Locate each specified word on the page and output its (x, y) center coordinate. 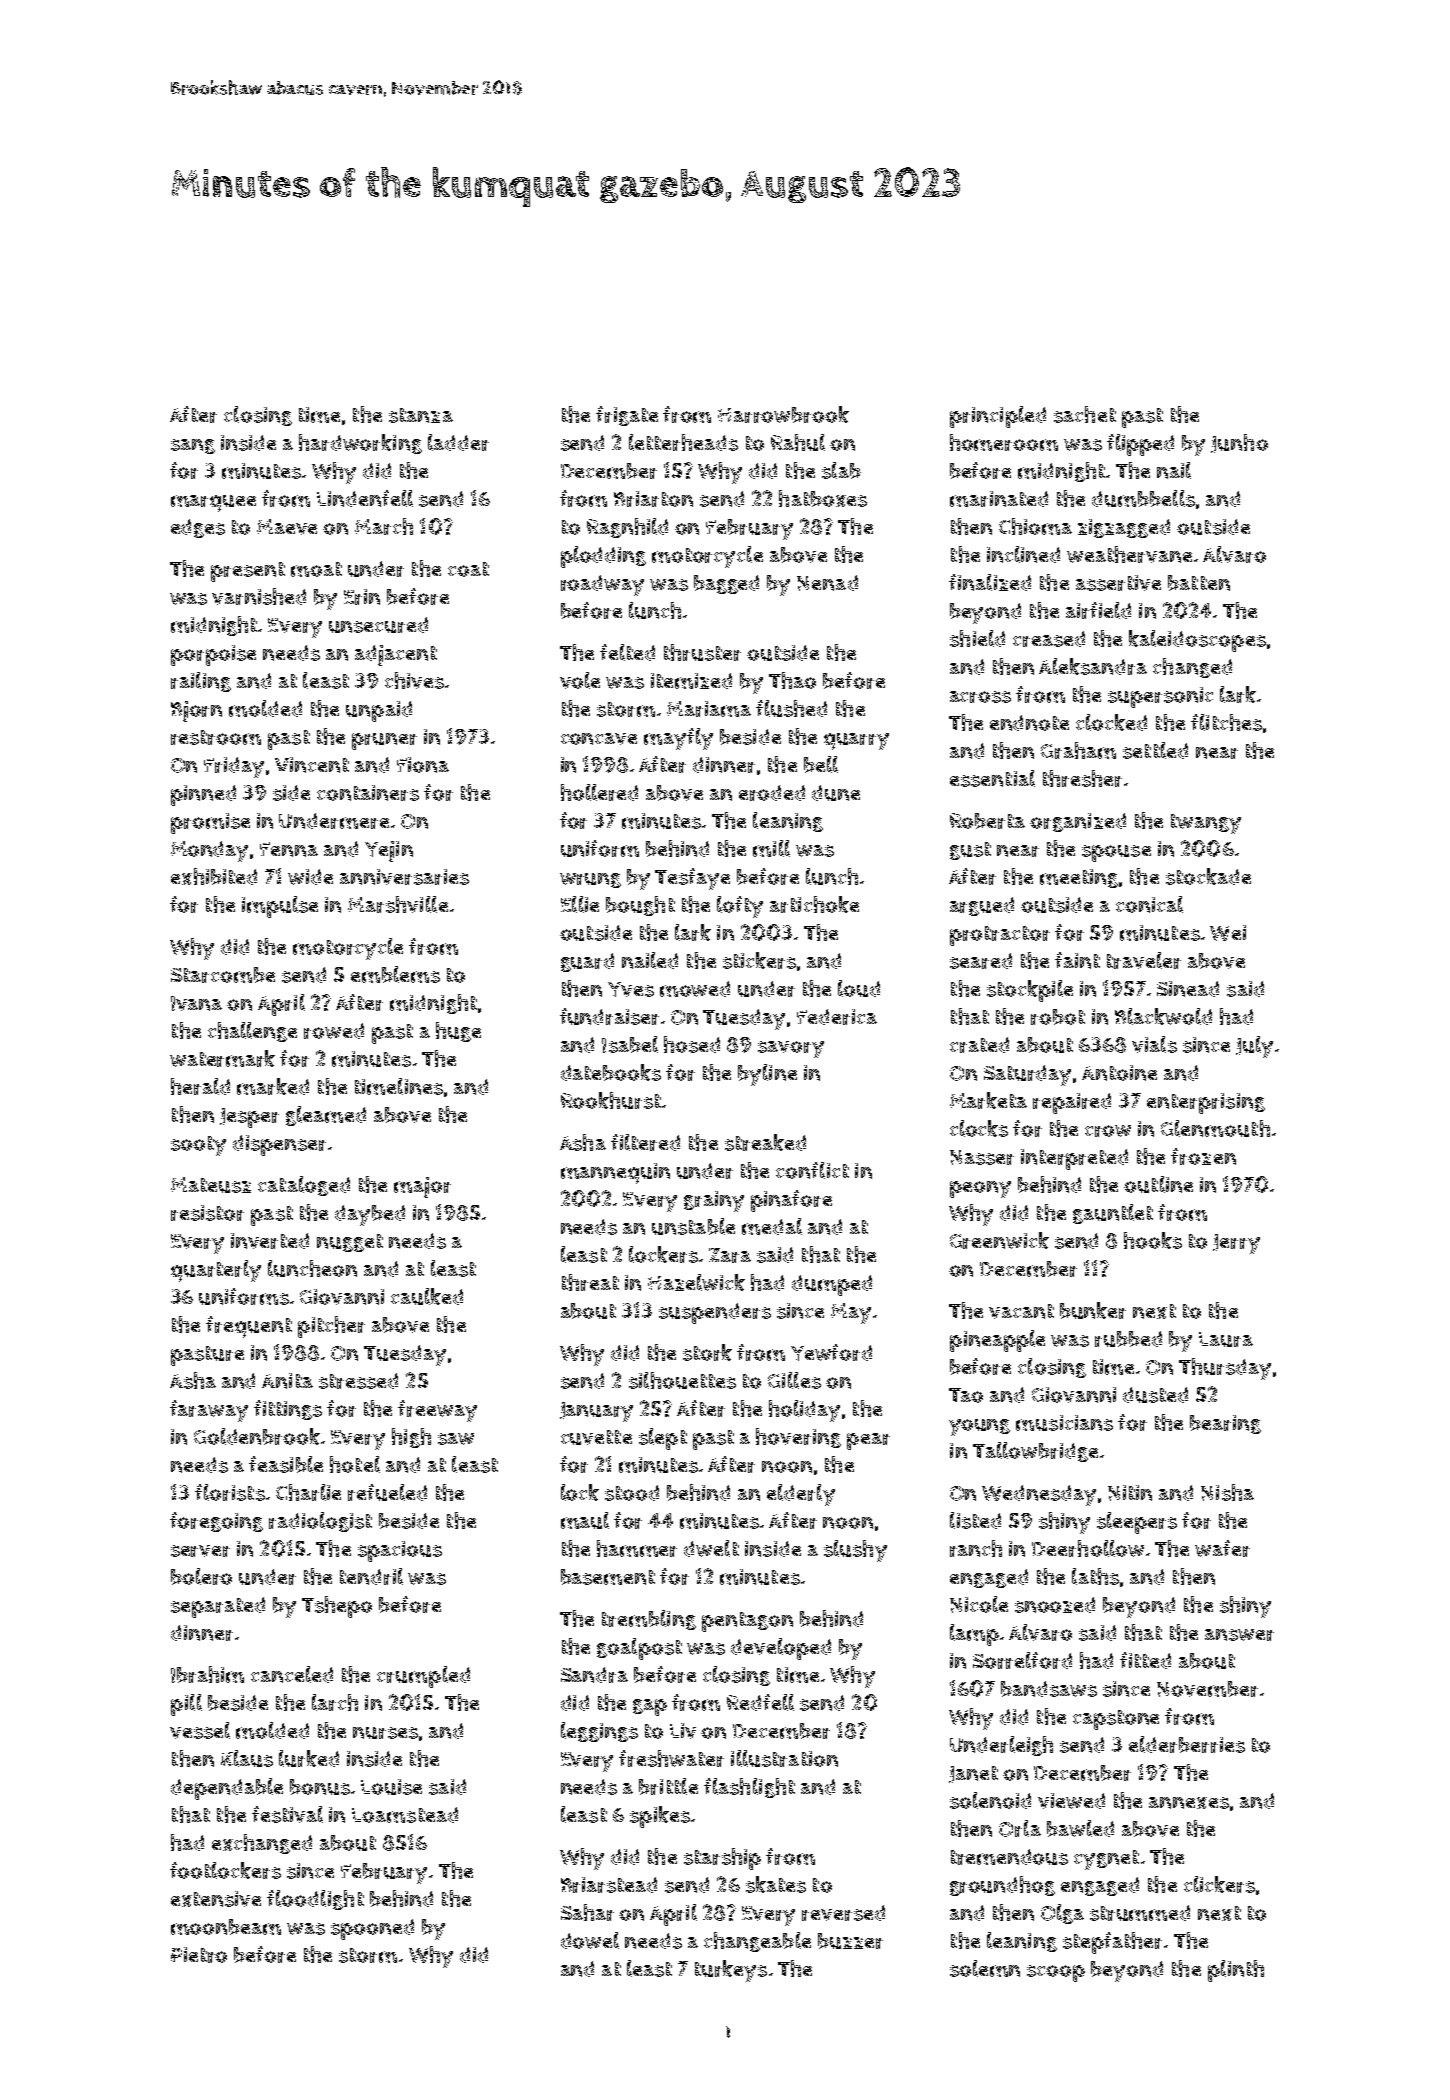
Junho (1239, 443)
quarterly (216, 1271)
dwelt (711, 1548)
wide (310, 877)
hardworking (360, 444)
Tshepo (337, 1607)
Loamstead (405, 1815)
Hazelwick (696, 1282)
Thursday (1225, 1369)
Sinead (1188, 989)
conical (1149, 904)
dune (836, 793)
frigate (627, 416)
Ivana (196, 1003)
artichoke (814, 904)
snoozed (1055, 1605)
